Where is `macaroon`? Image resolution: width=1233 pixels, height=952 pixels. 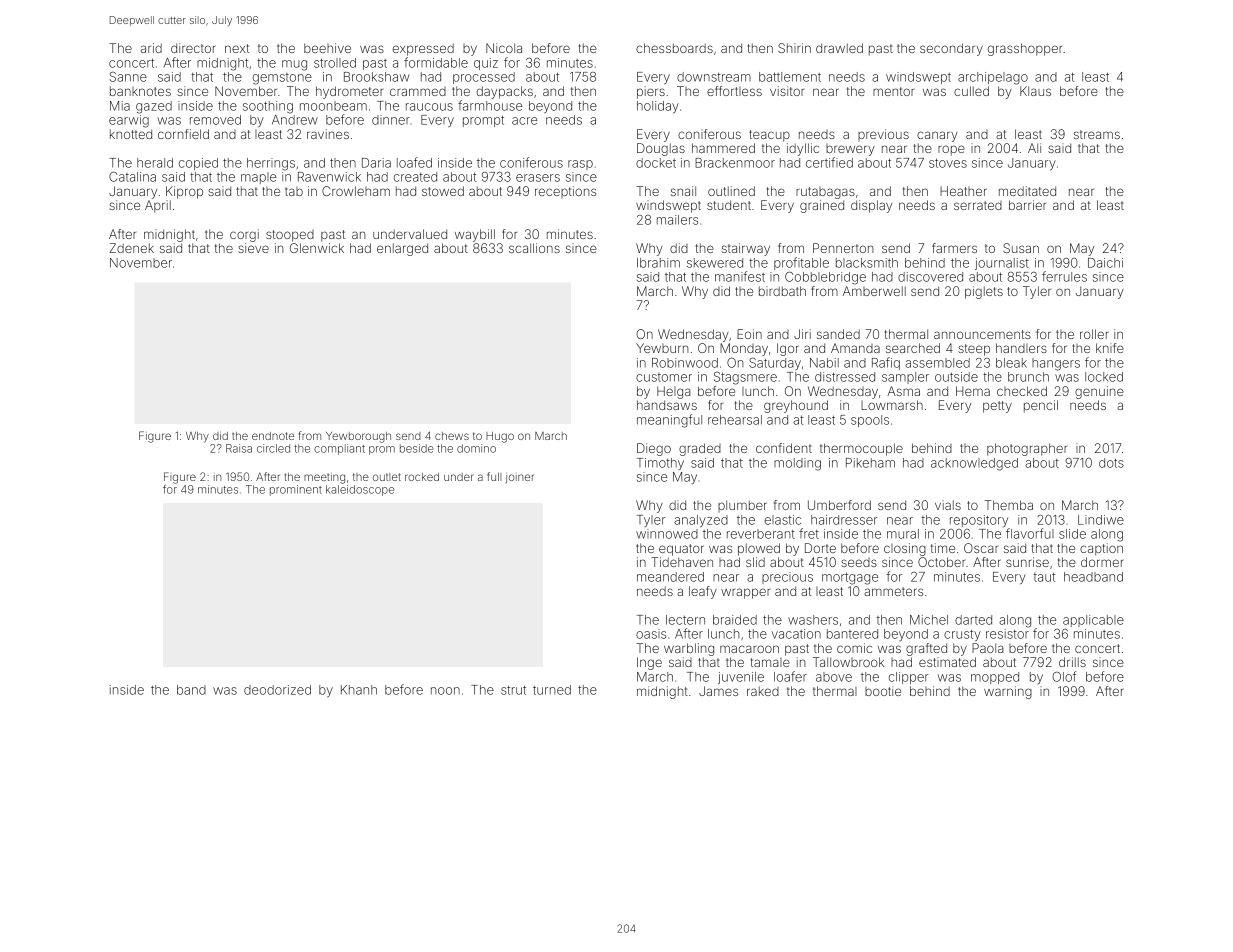
macaroon is located at coordinates (749, 649).
